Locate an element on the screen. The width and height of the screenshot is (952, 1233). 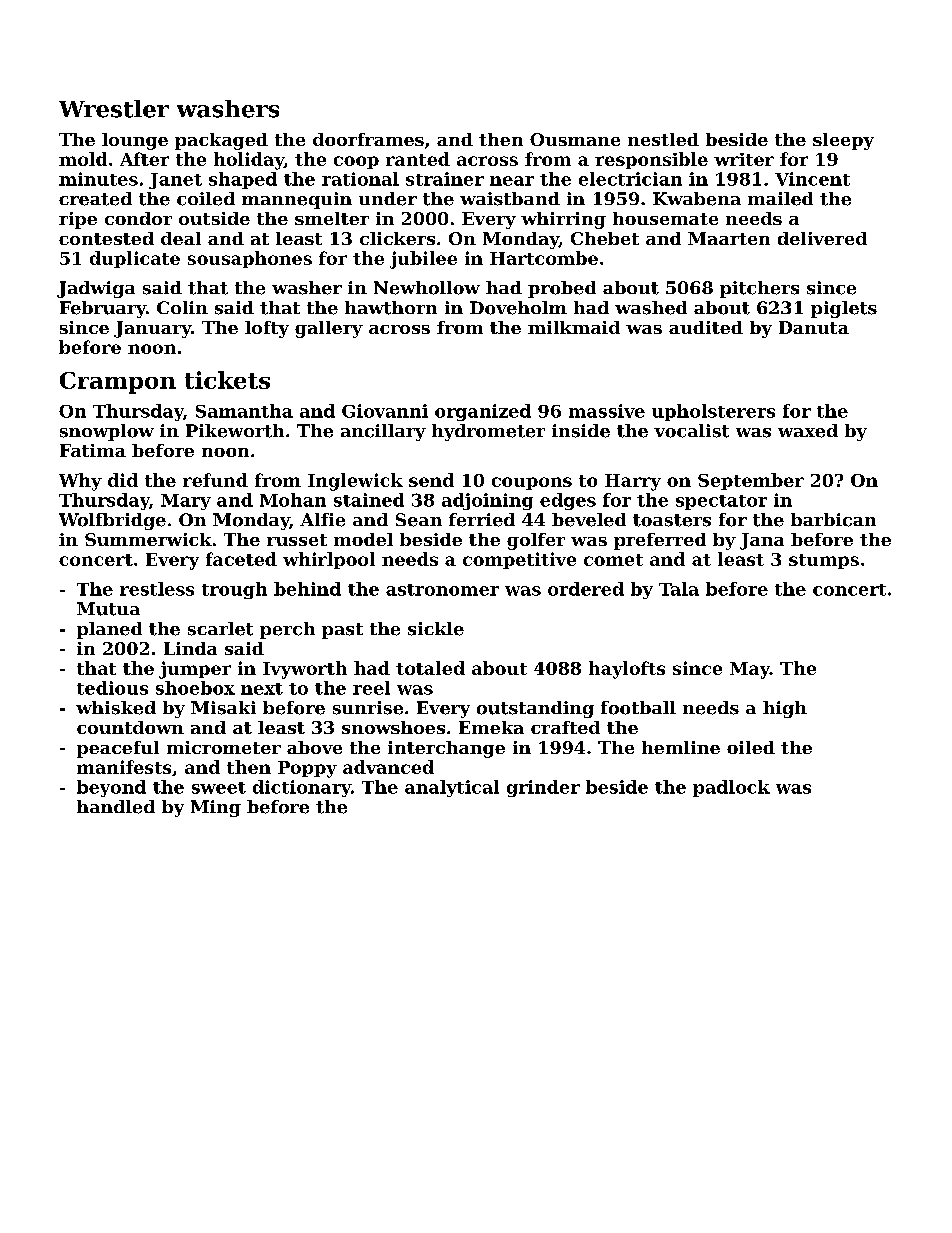
minutes is located at coordinates (98, 179).
